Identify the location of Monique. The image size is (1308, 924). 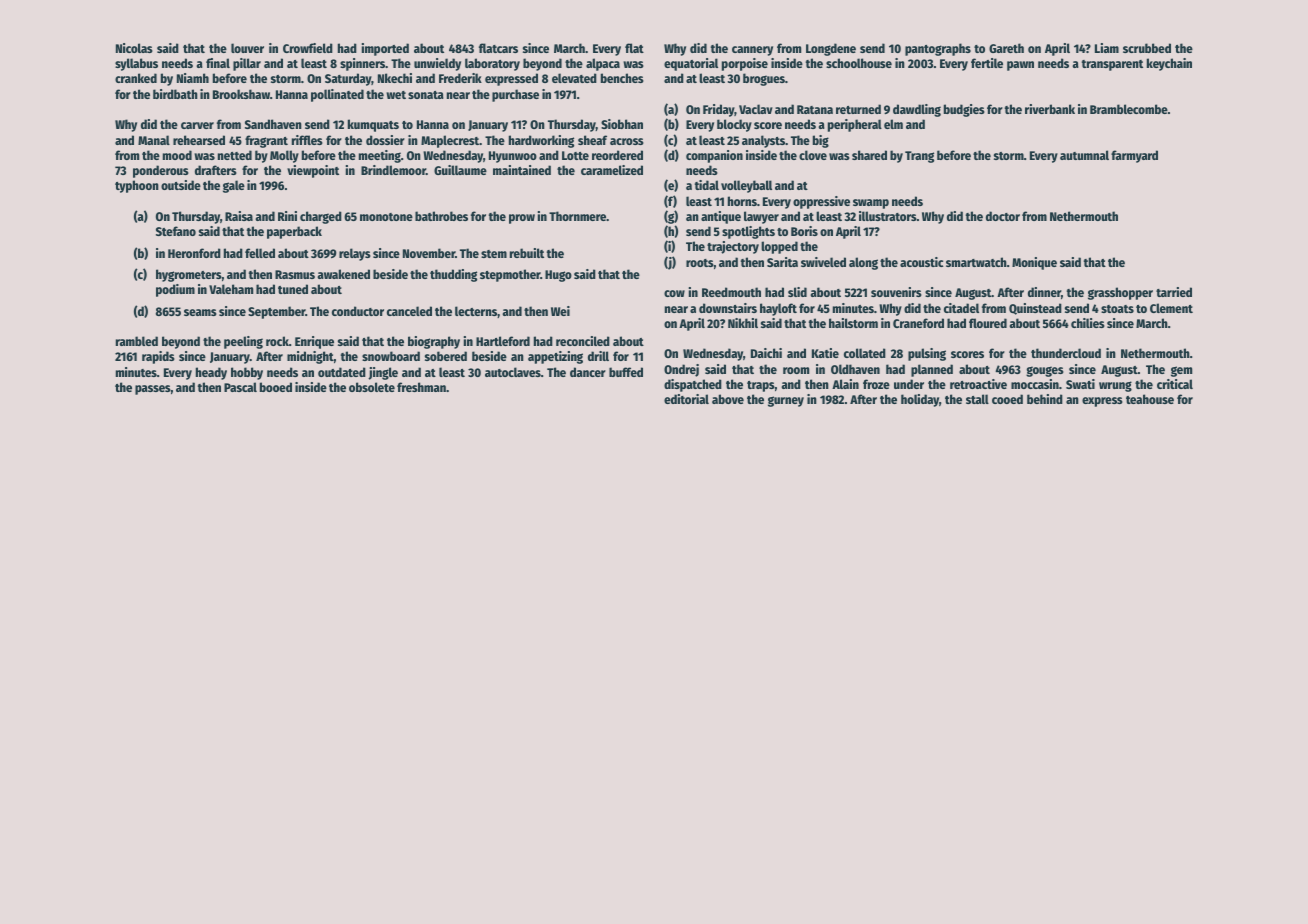
(1034, 263).
